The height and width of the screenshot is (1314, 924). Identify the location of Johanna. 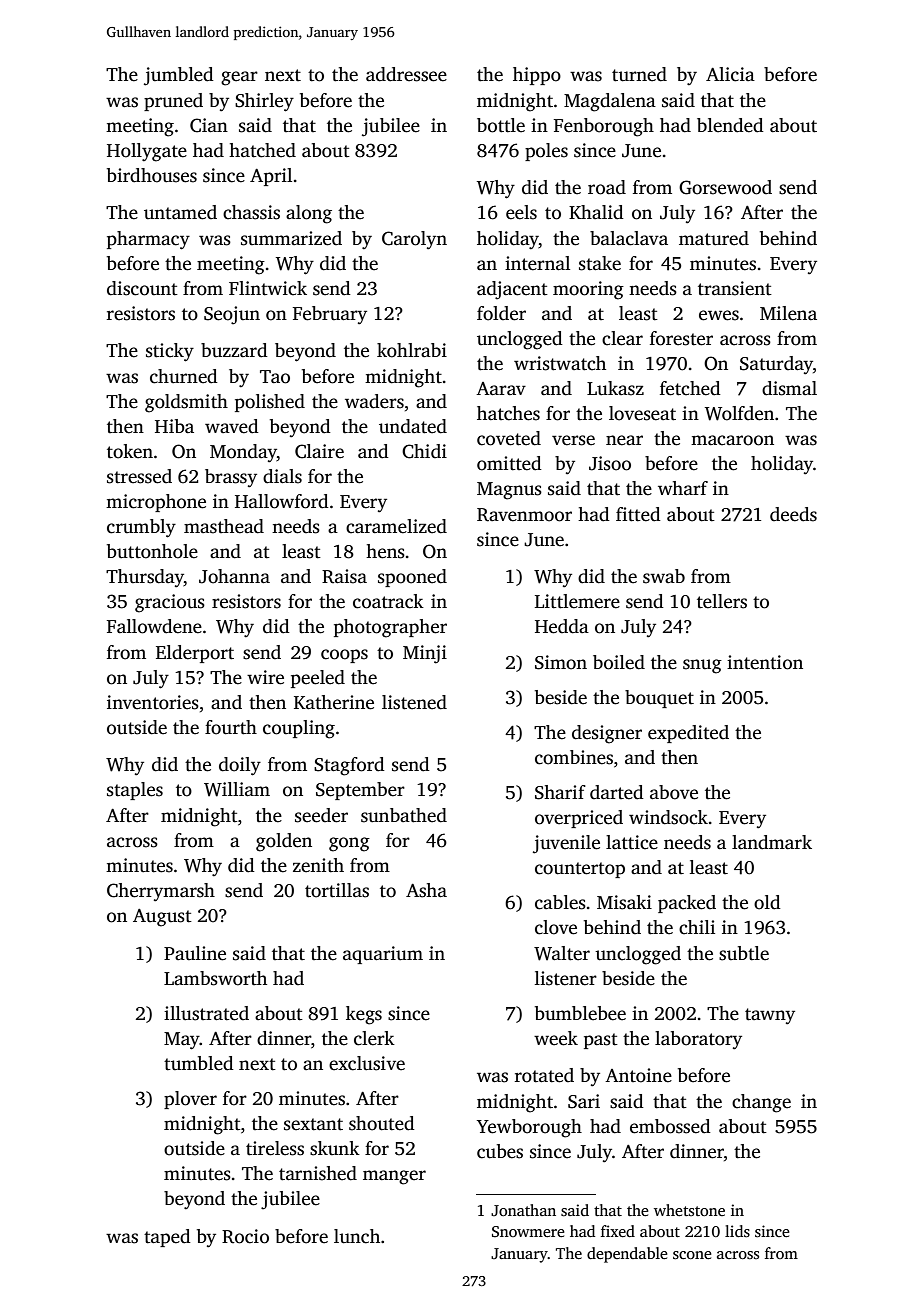
(234, 576).
